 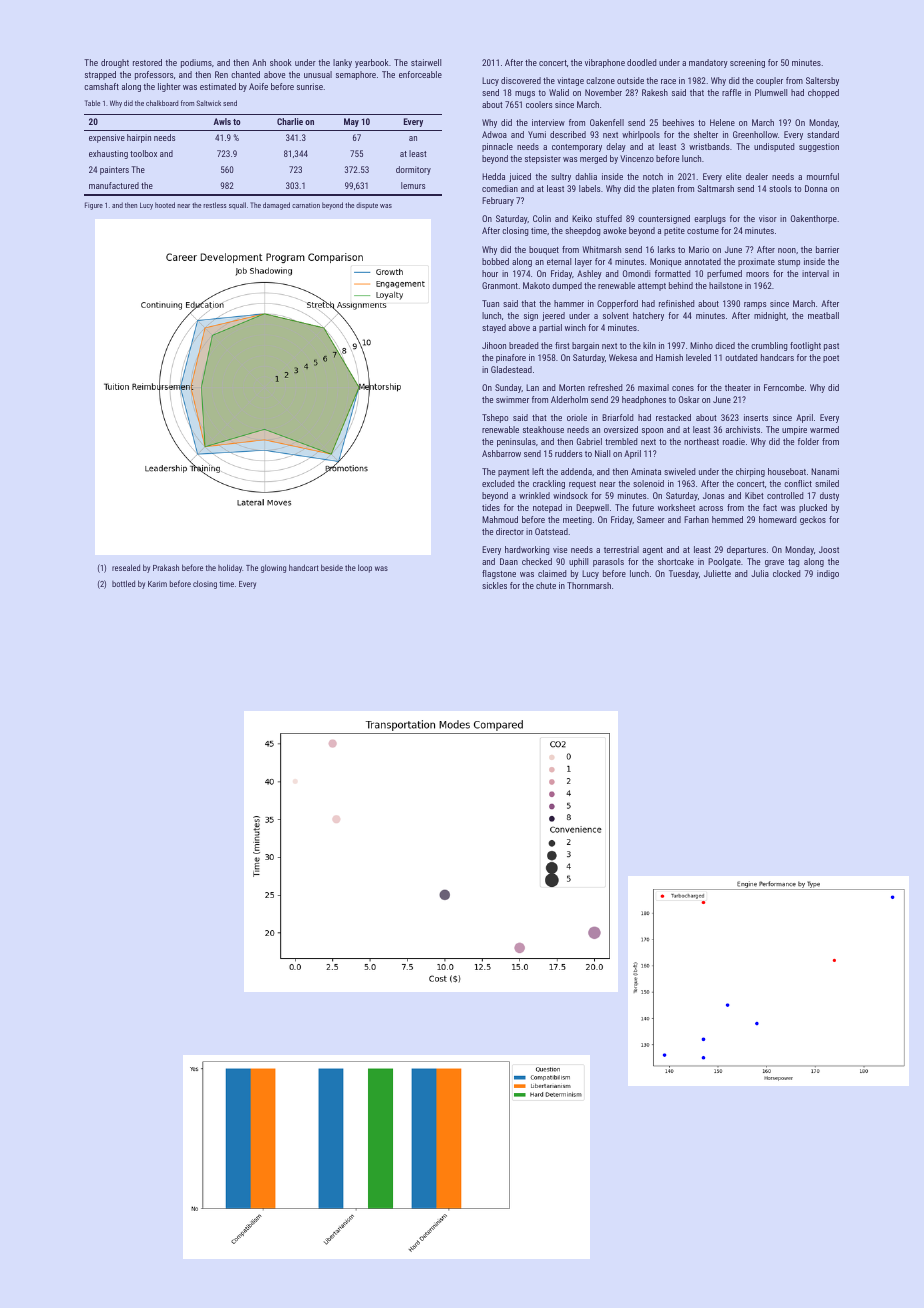 I want to click on holiday, so click(x=230, y=568).
